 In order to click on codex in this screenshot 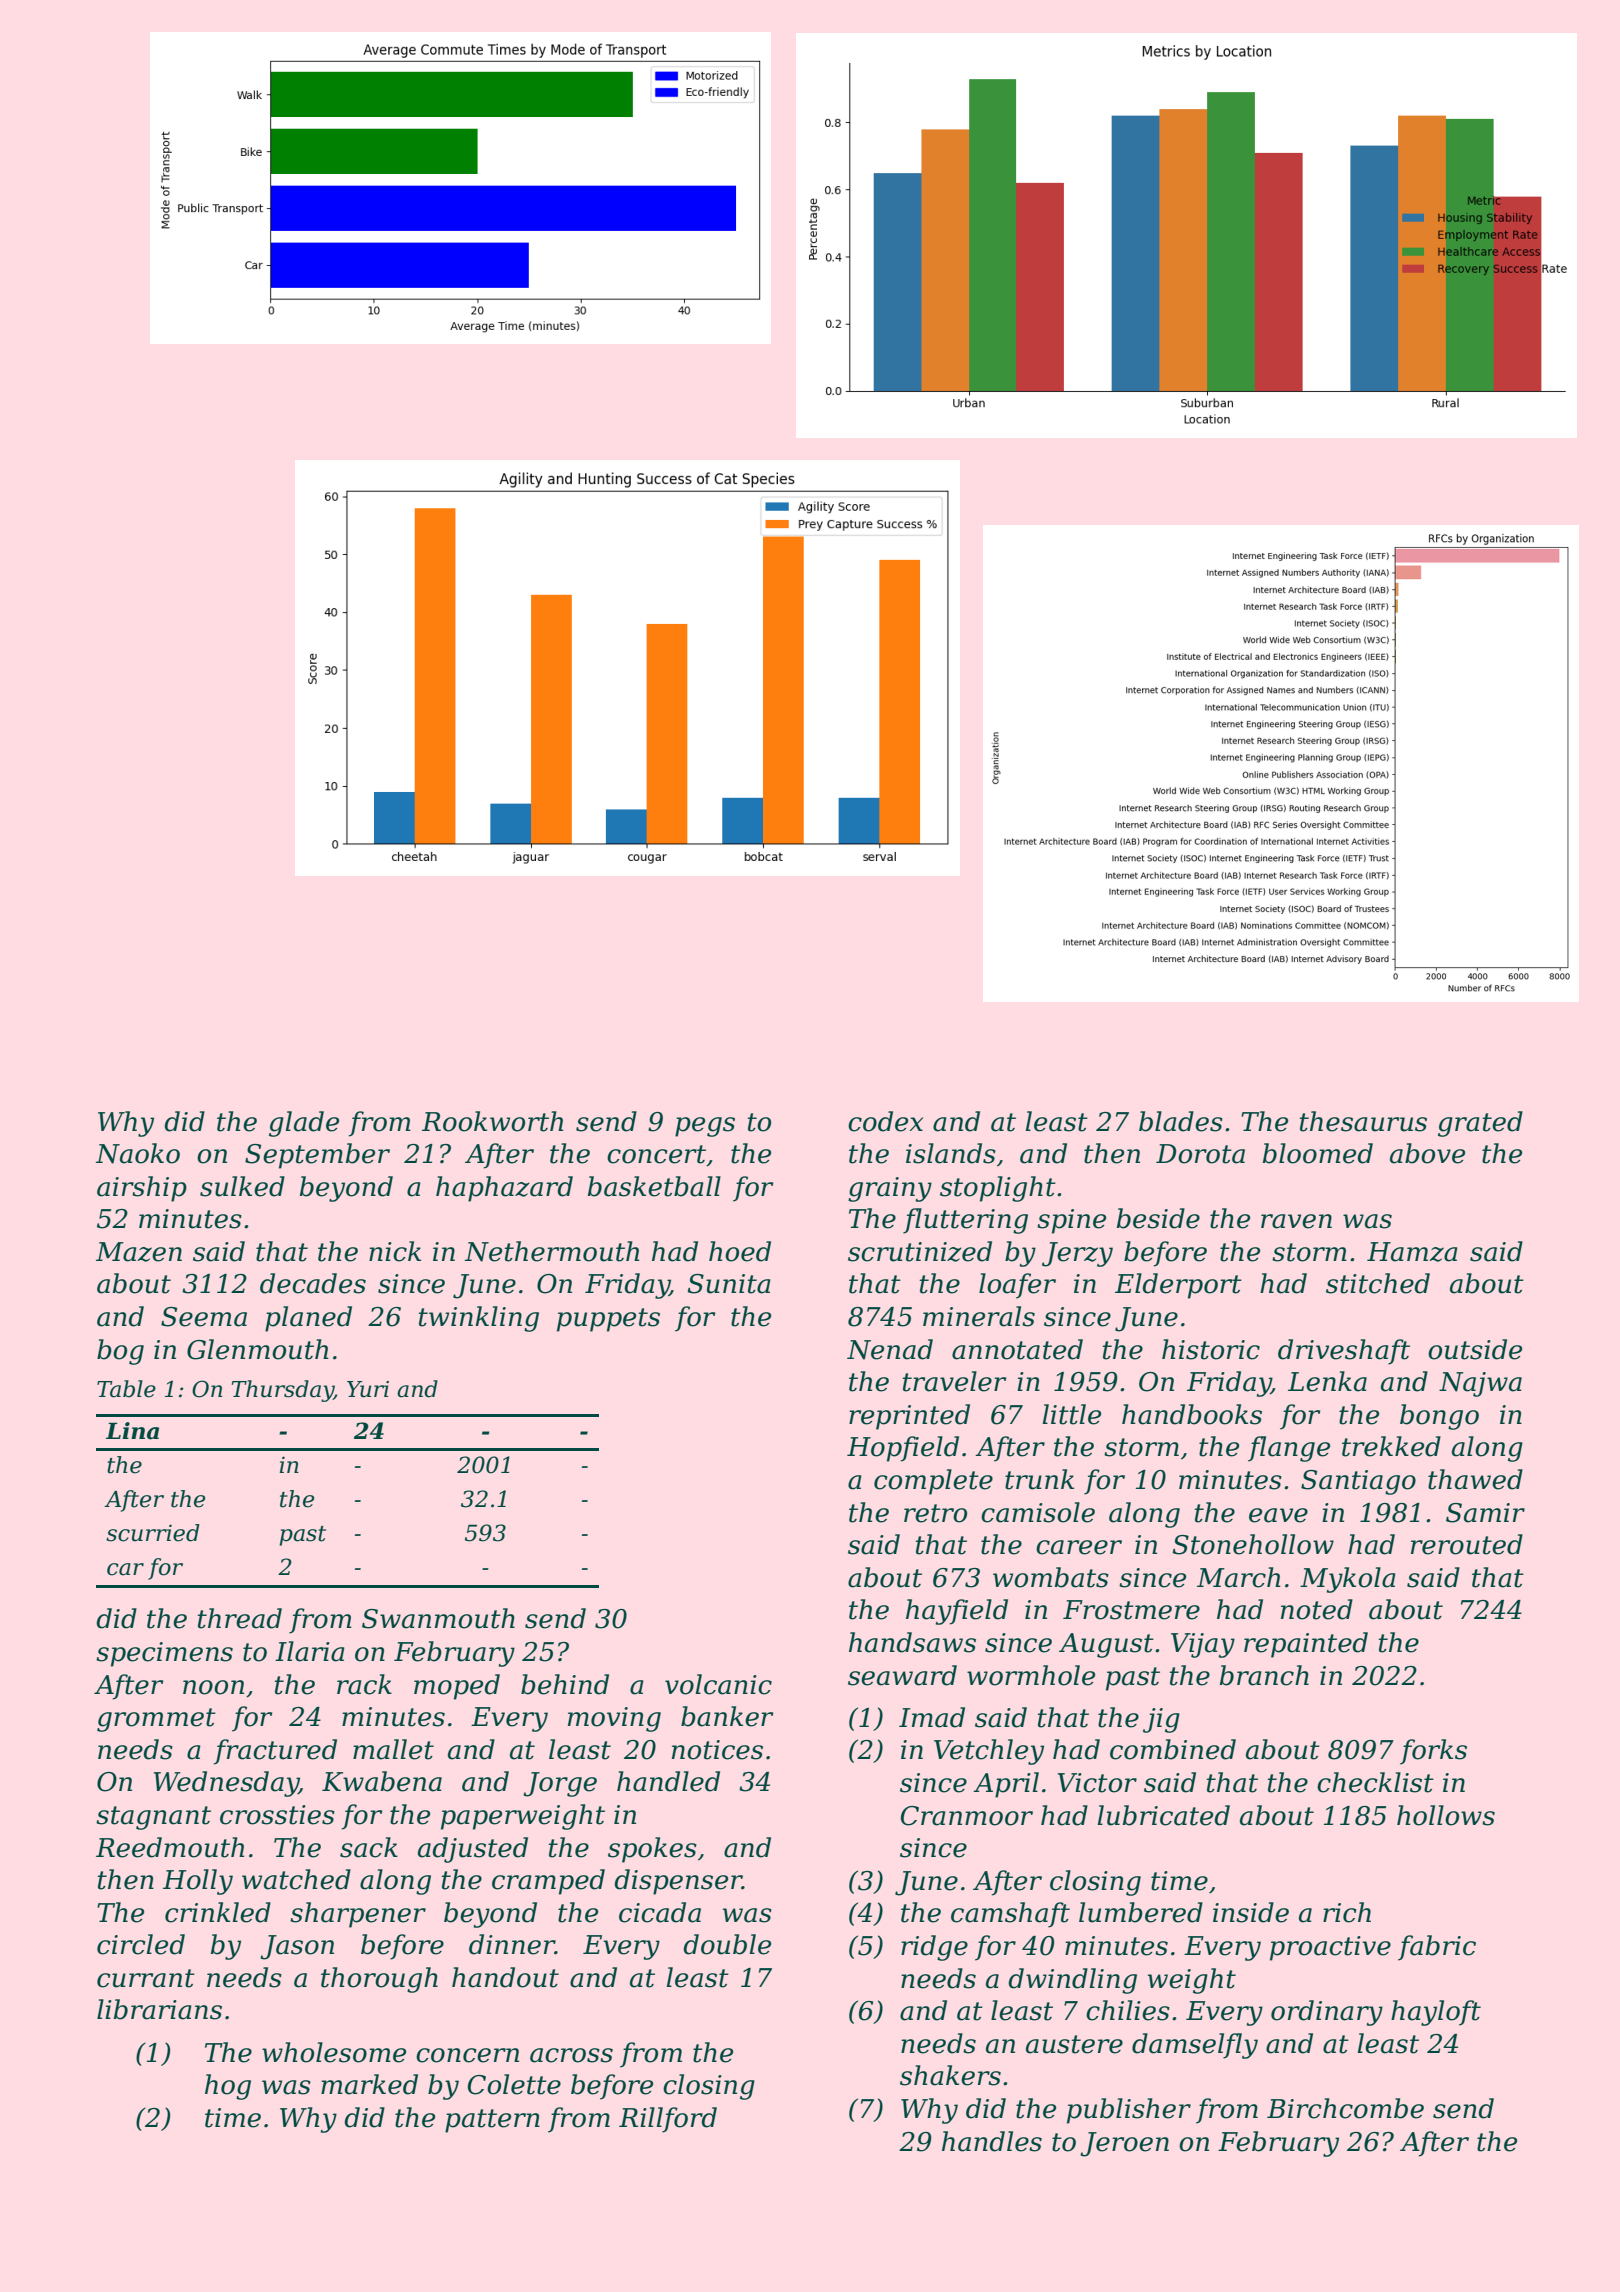, I will do `click(885, 1121)`.
